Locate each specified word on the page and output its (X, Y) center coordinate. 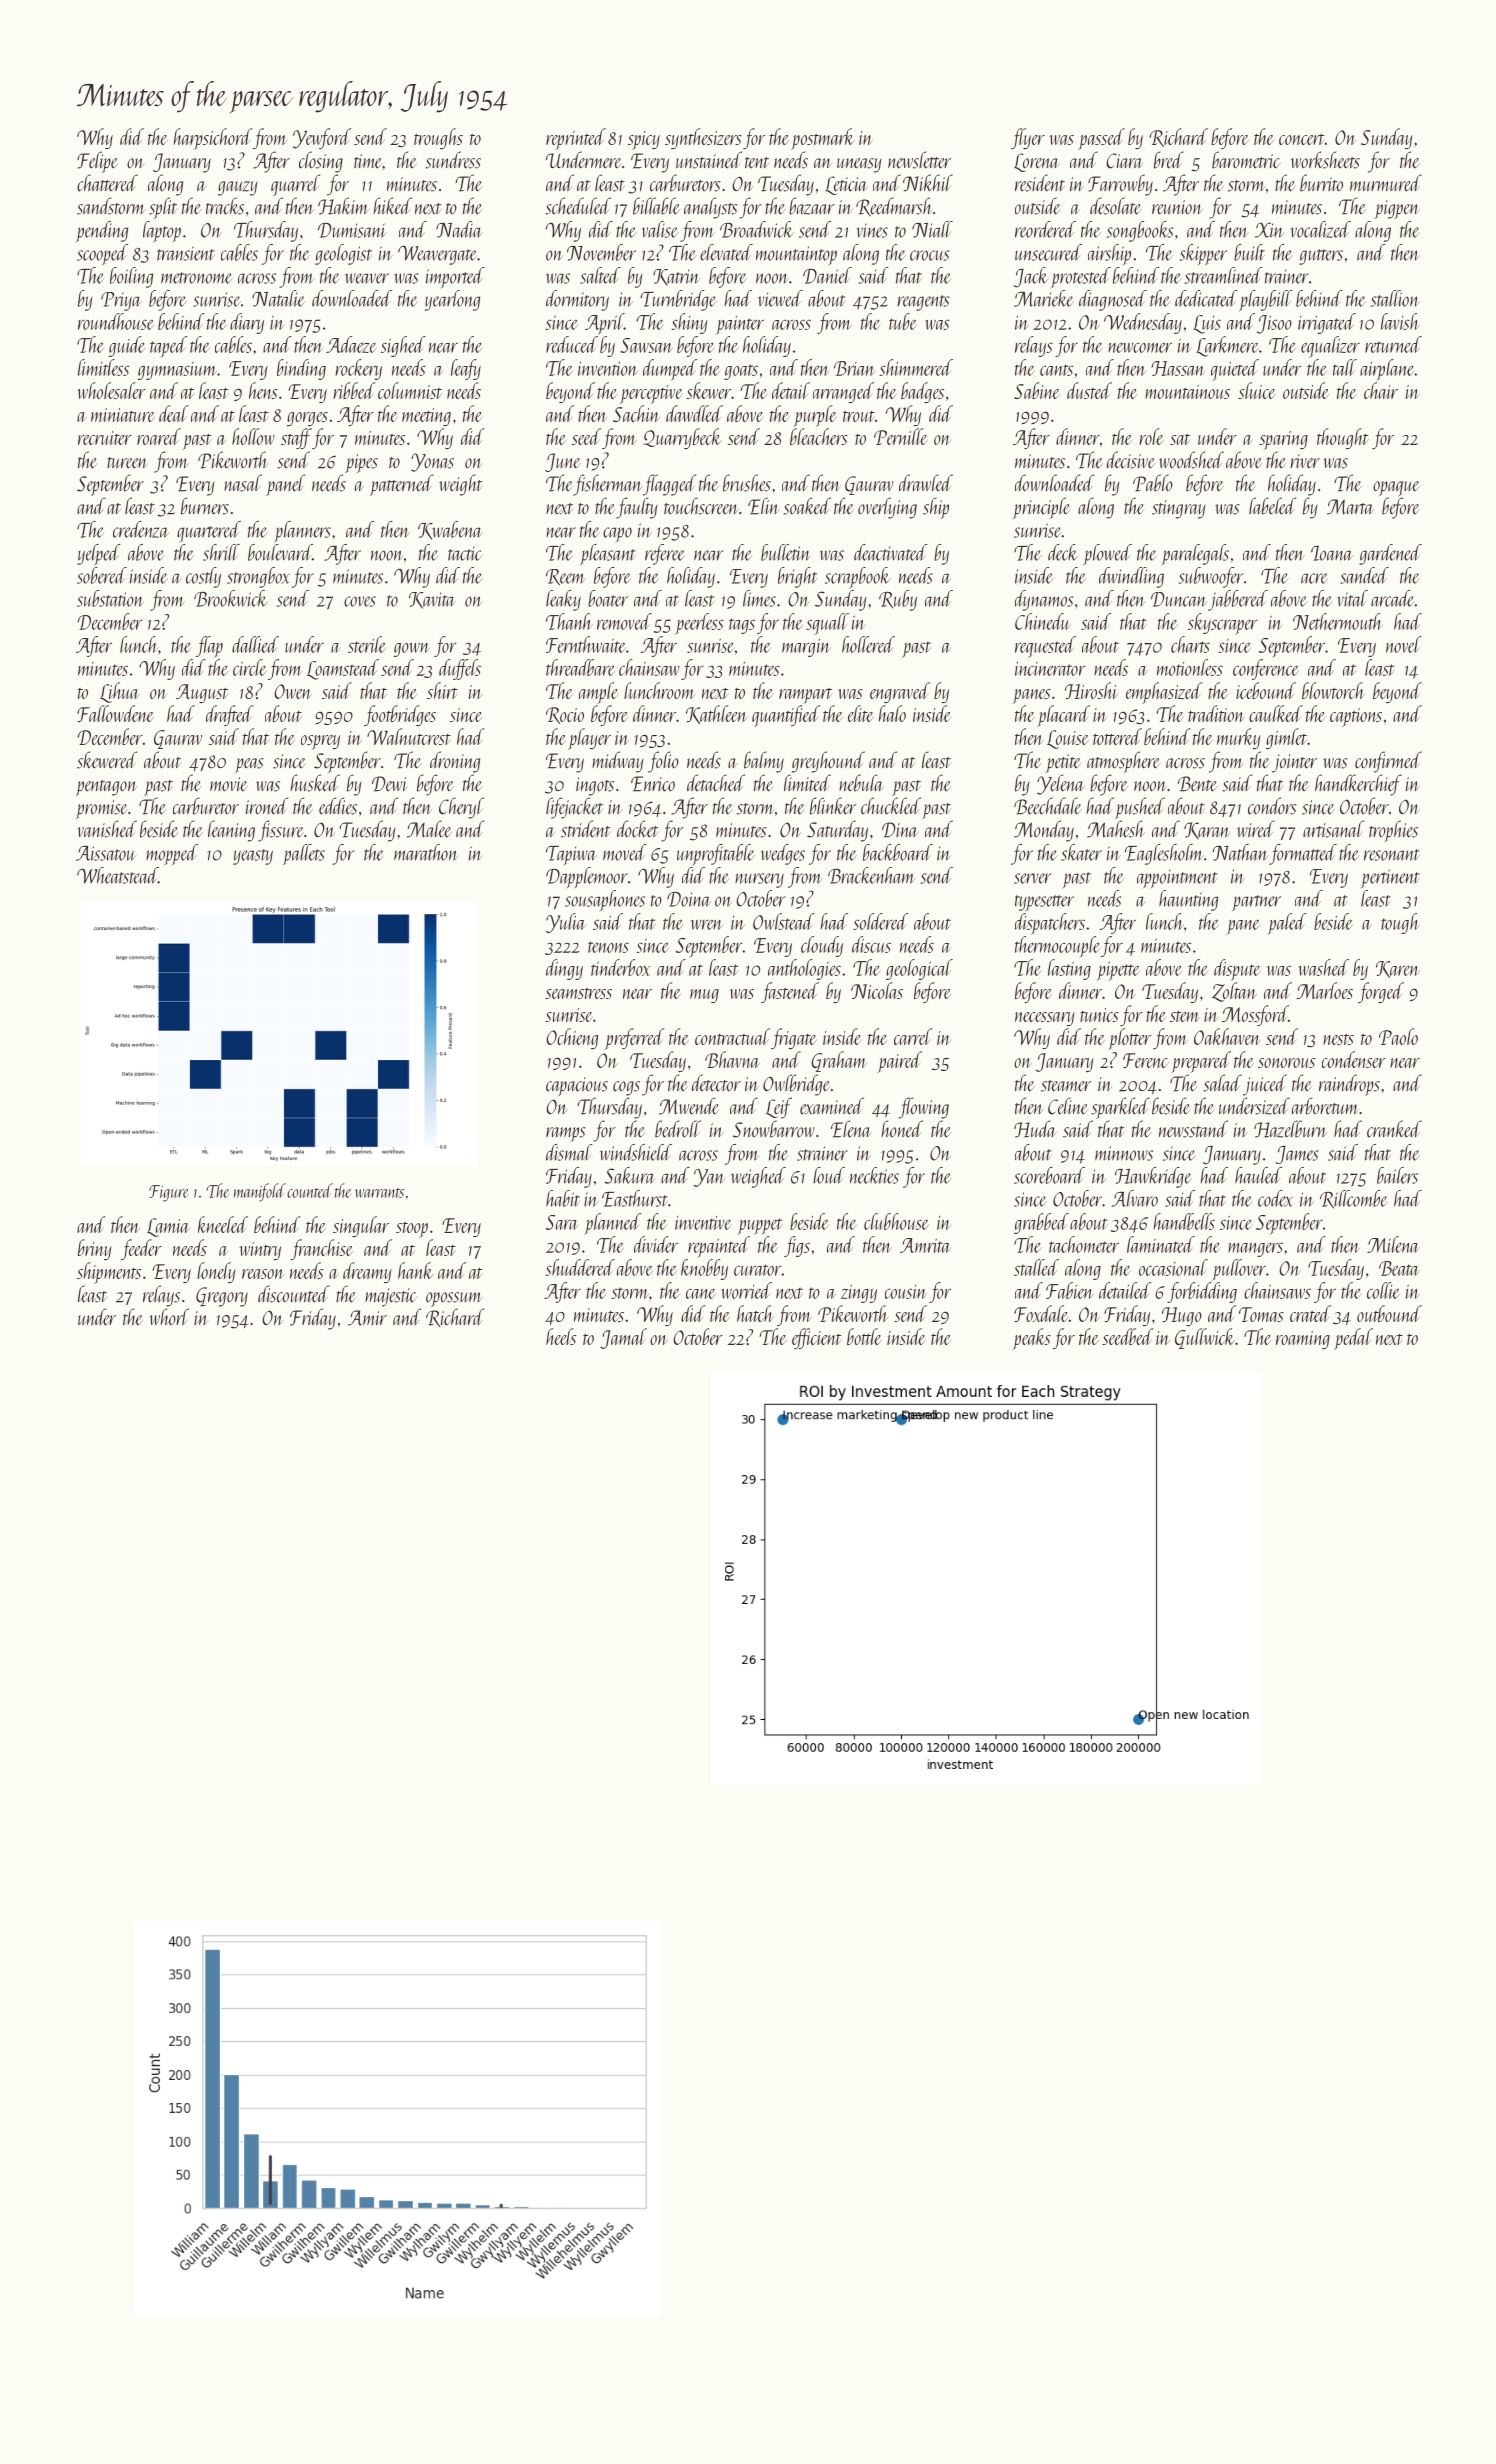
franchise (321, 1249)
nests (1338, 1039)
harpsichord (213, 139)
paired (900, 1062)
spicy (644, 140)
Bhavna (732, 1059)
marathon (426, 852)
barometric (1246, 160)
